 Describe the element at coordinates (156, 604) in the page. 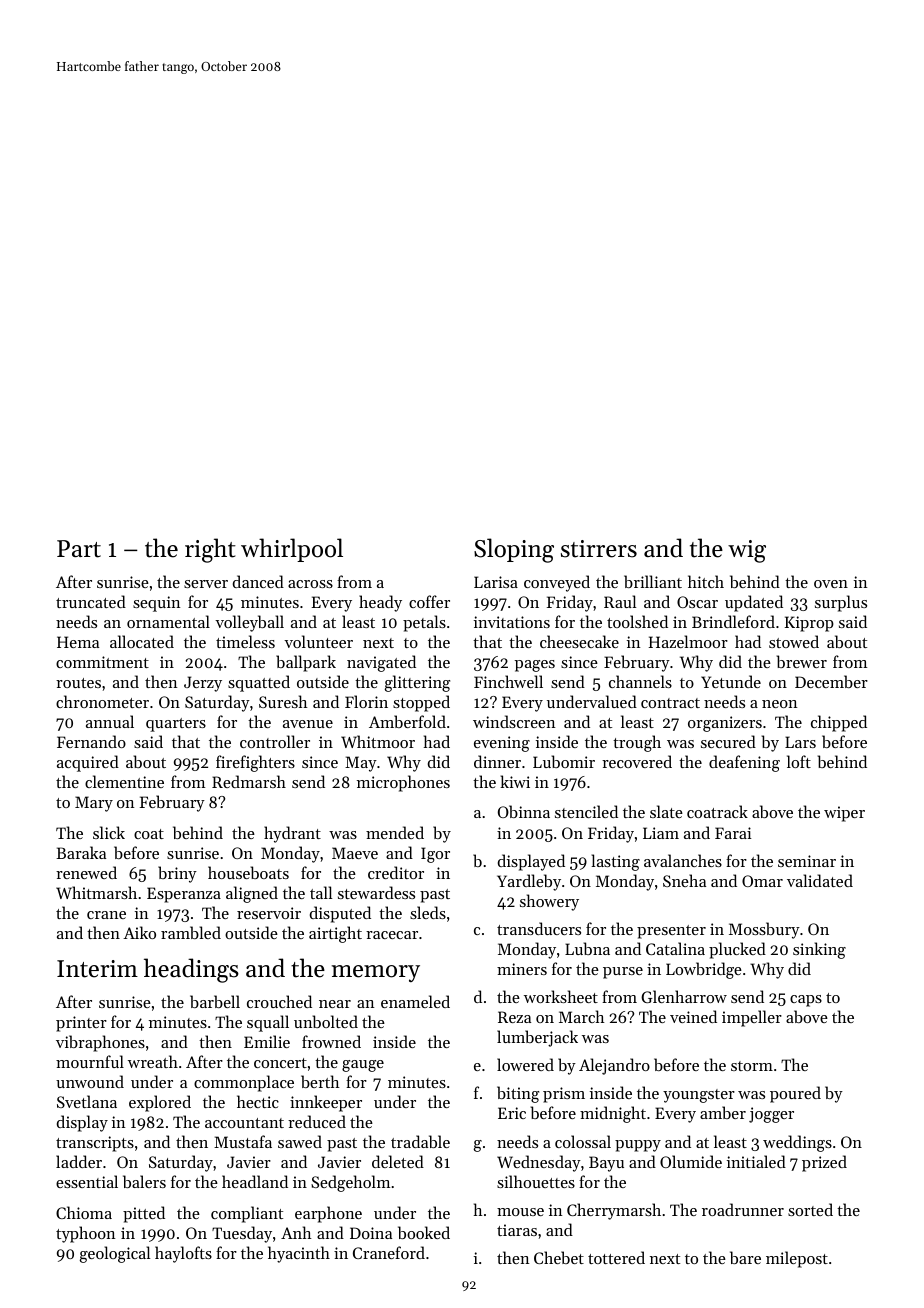

I see `sequin` at that location.
